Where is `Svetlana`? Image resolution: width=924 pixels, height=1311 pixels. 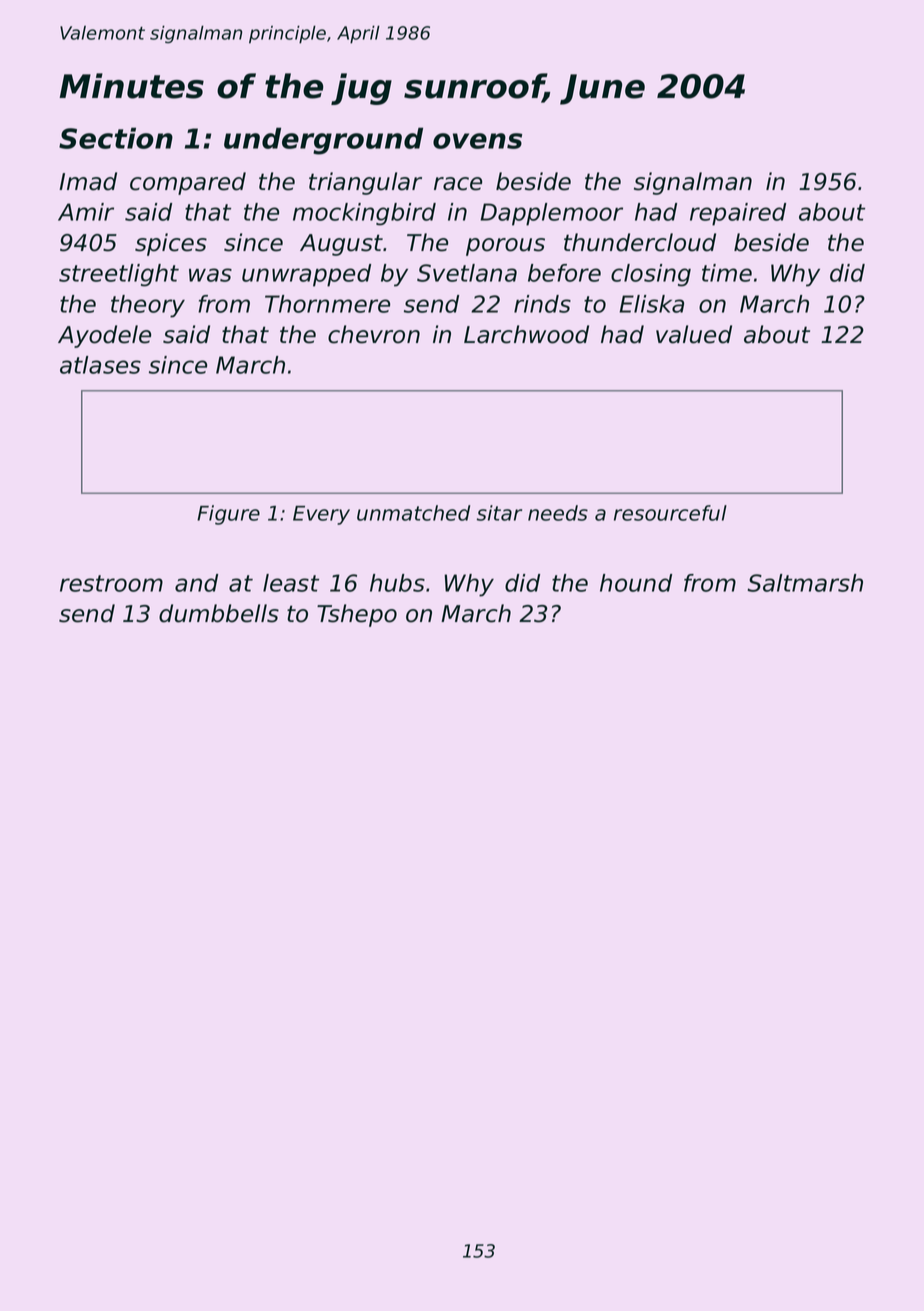 Svetlana is located at coordinates (467, 273).
